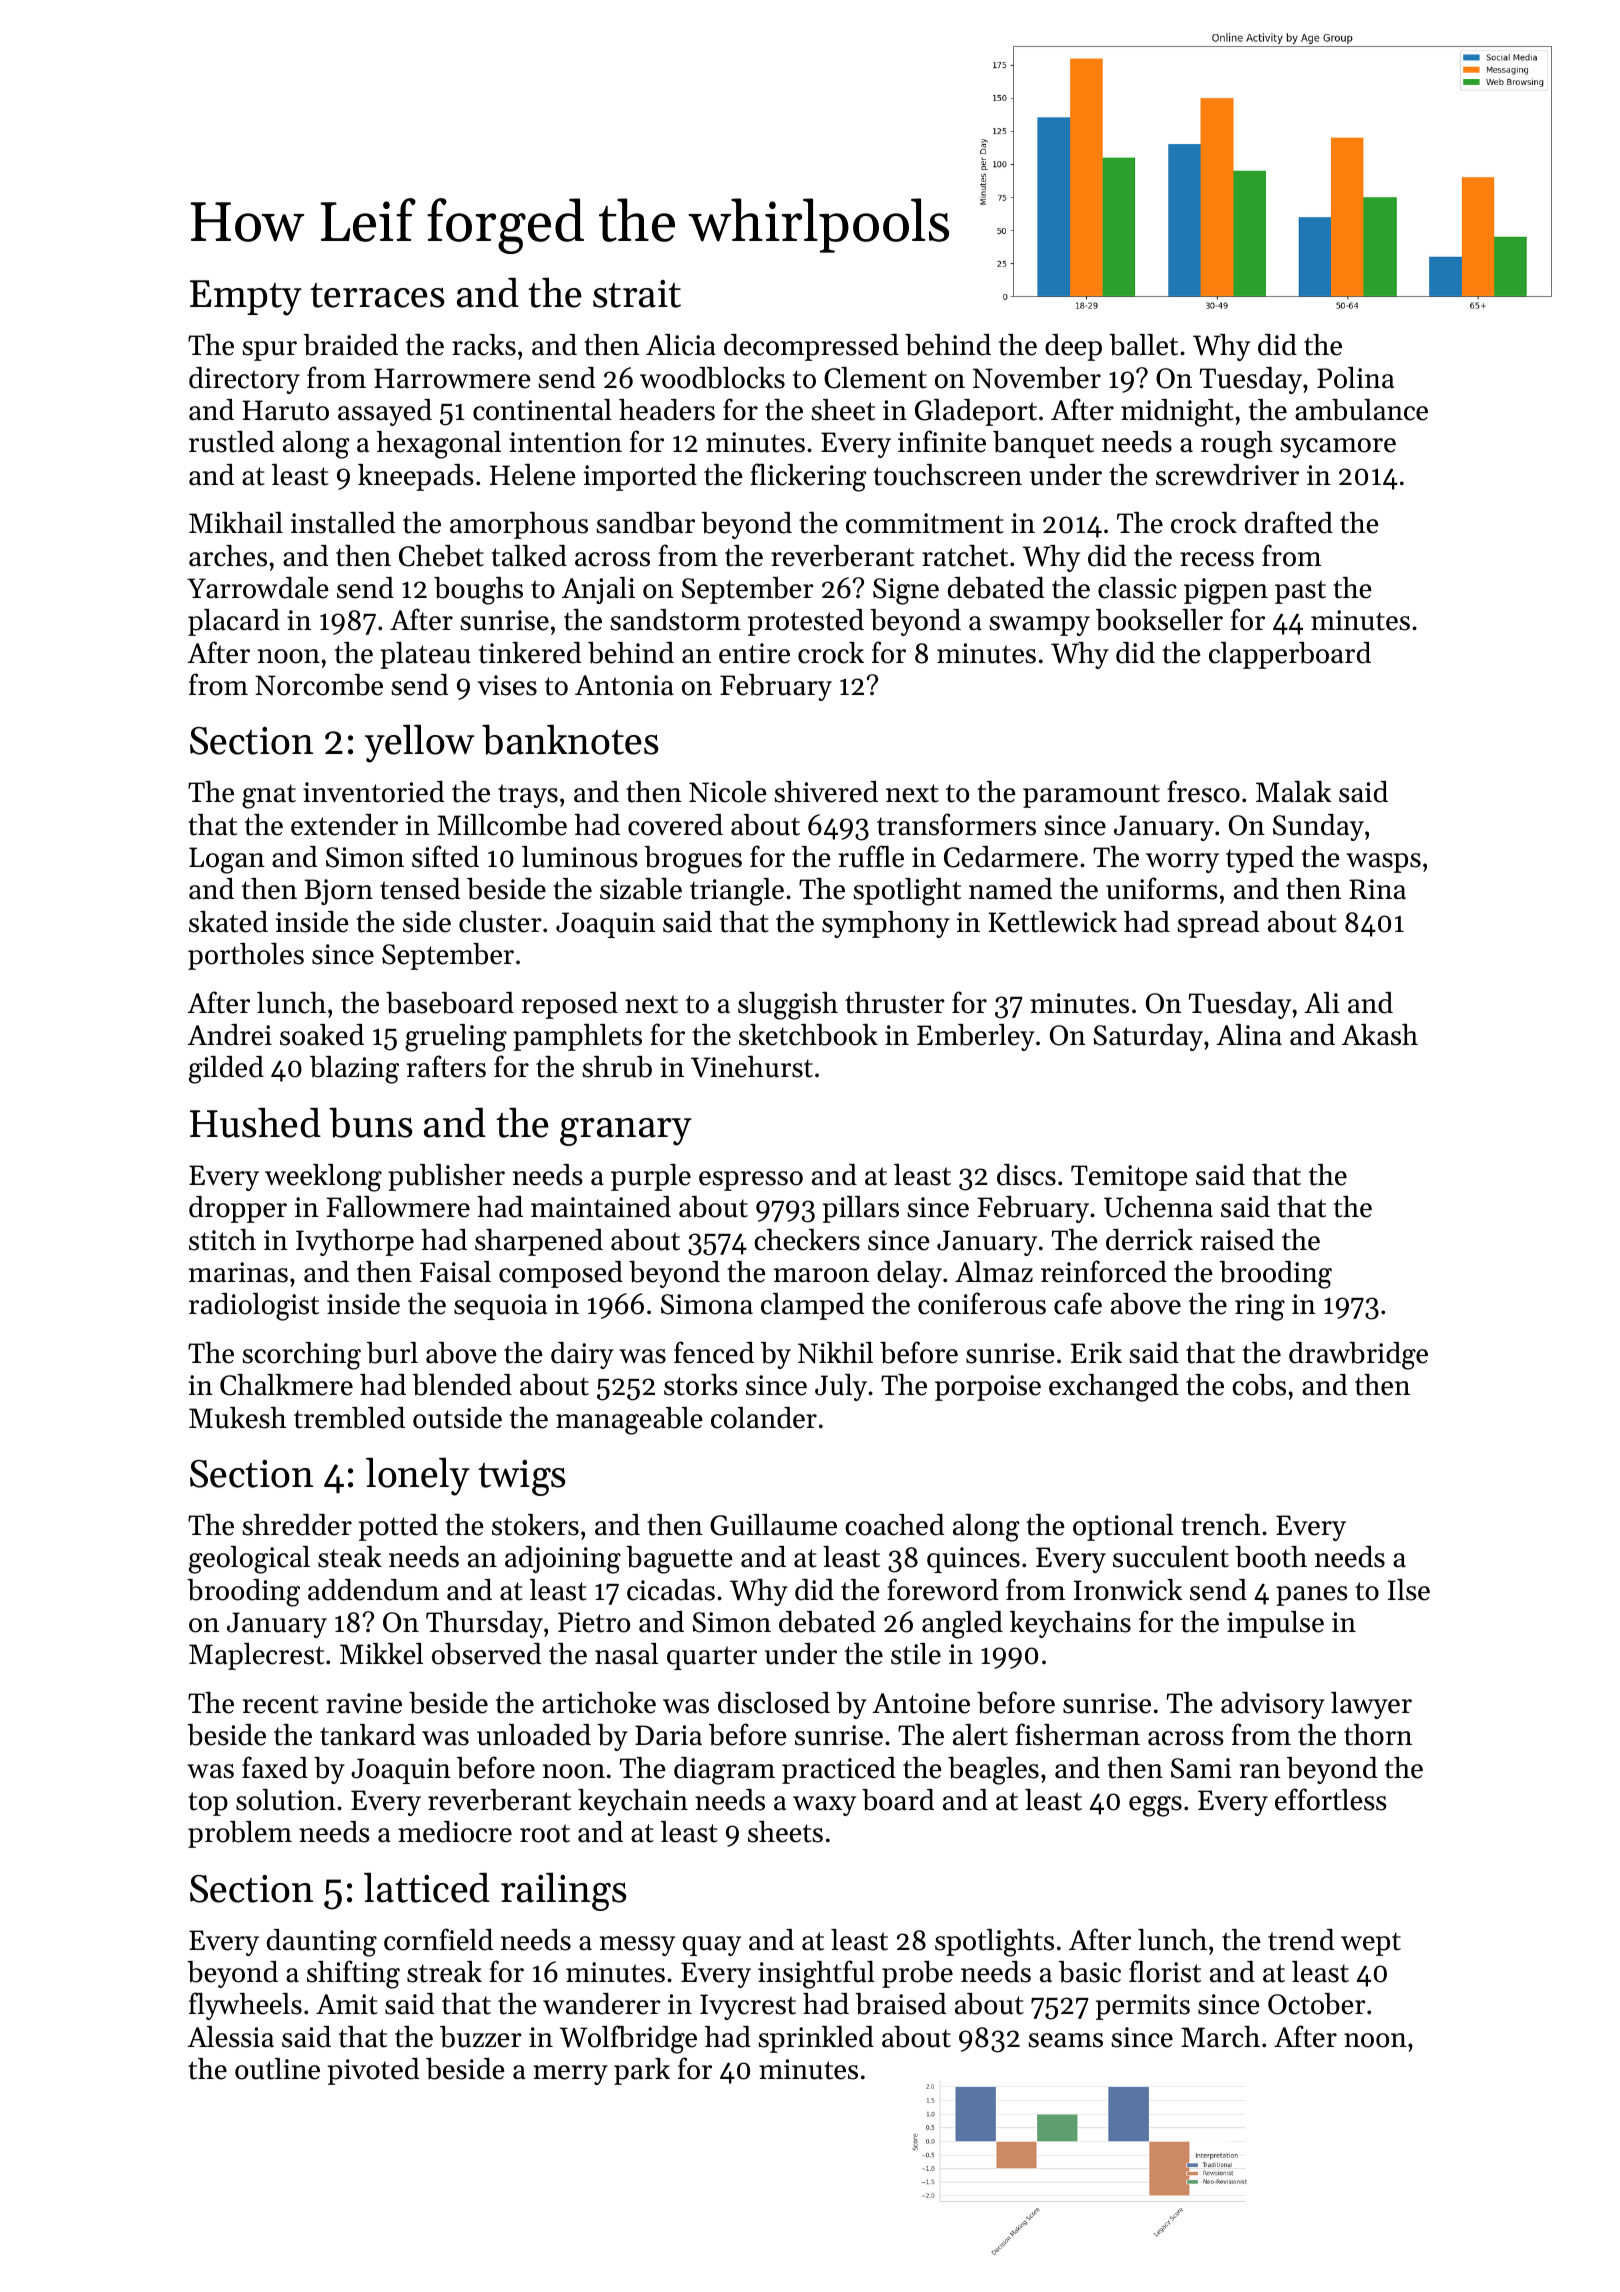 This screenshot has width=1620, height=2292. Describe the element at coordinates (269, 796) in the screenshot. I see `gnat` at that location.
